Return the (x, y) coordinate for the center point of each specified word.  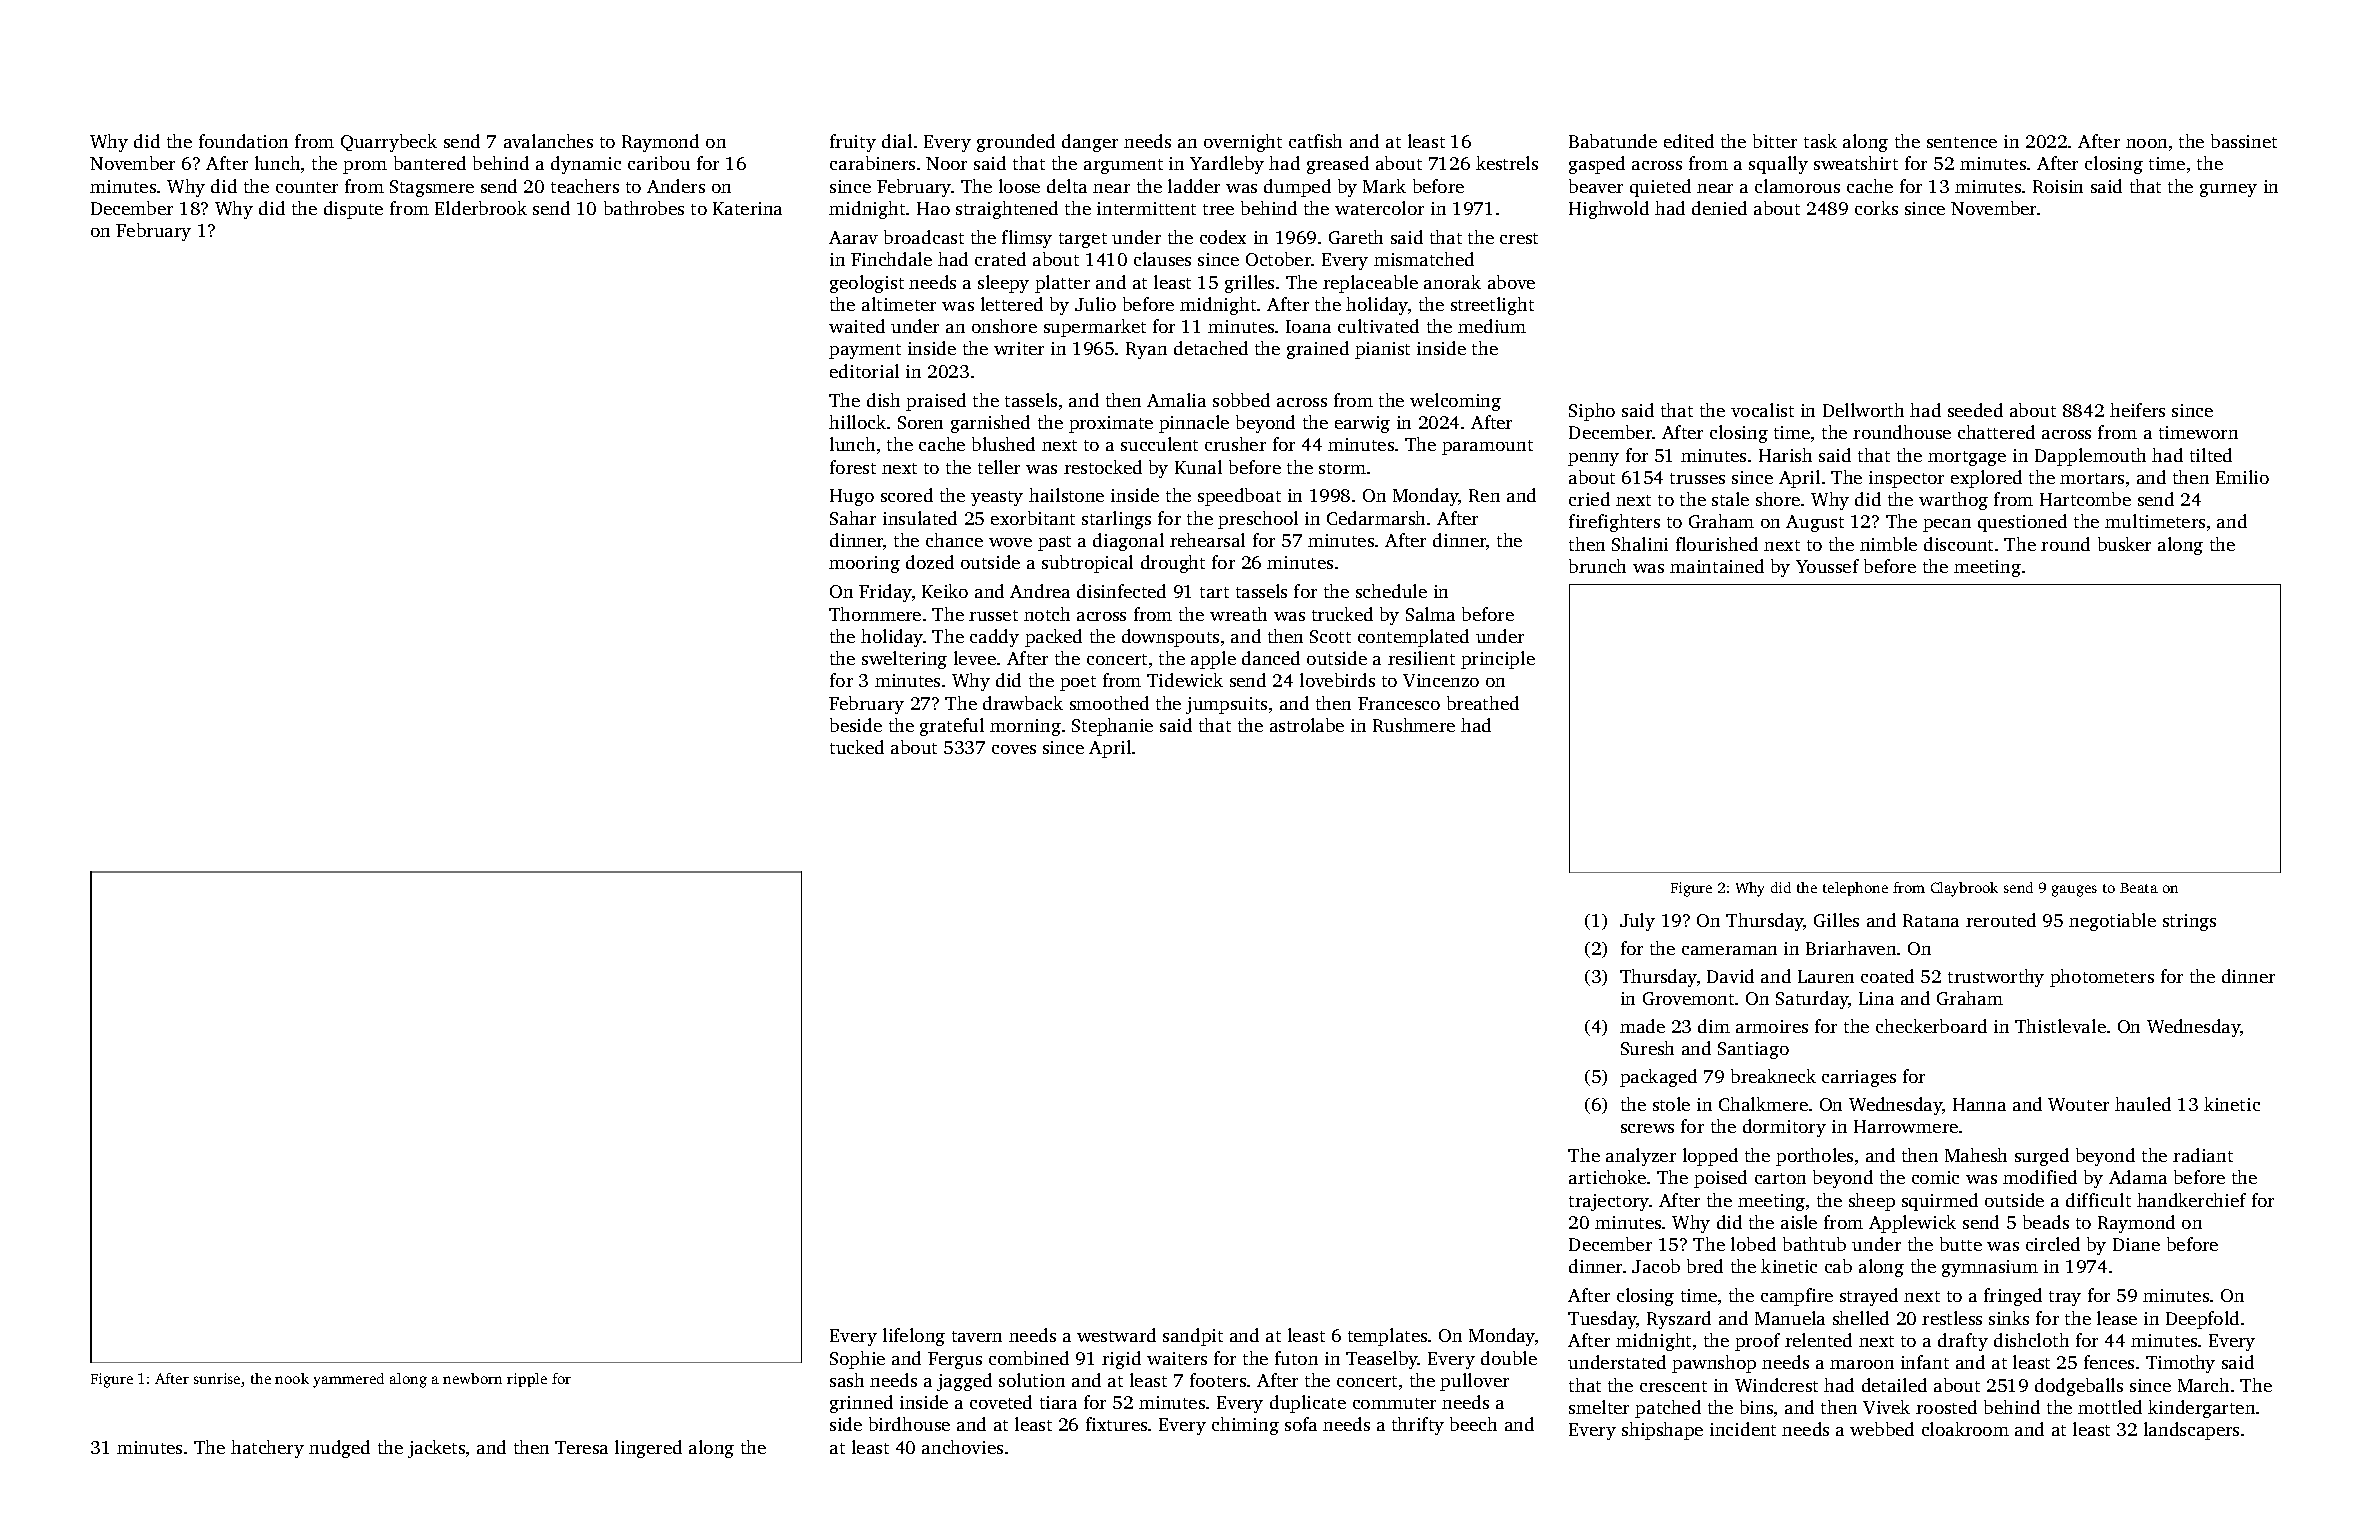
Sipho (1592, 412)
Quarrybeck (389, 143)
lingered (648, 1449)
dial (897, 141)
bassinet (2244, 141)
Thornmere (875, 614)
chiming (1245, 1426)
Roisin (2058, 186)
